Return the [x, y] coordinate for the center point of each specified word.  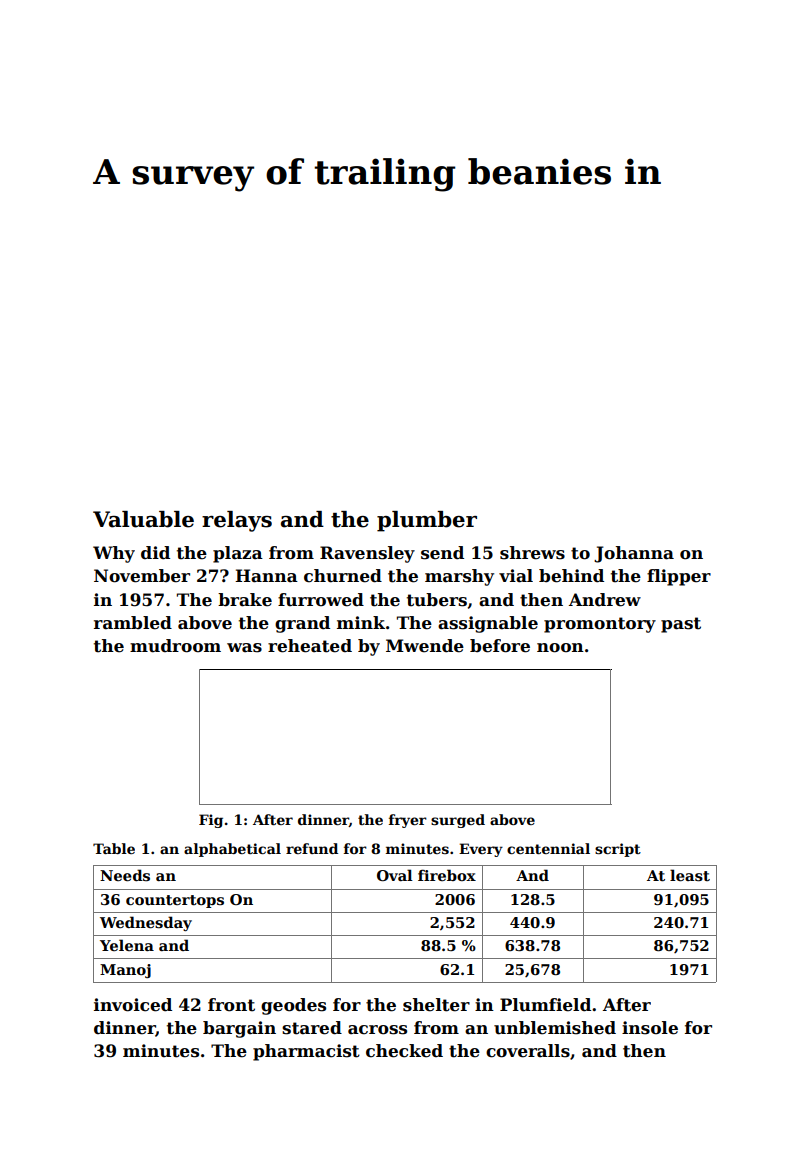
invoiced [133, 1005]
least [690, 875]
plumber [427, 521]
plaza [238, 554]
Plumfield [545, 1005]
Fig [211, 821]
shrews [532, 553]
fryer [408, 821]
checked [404, 1051]
